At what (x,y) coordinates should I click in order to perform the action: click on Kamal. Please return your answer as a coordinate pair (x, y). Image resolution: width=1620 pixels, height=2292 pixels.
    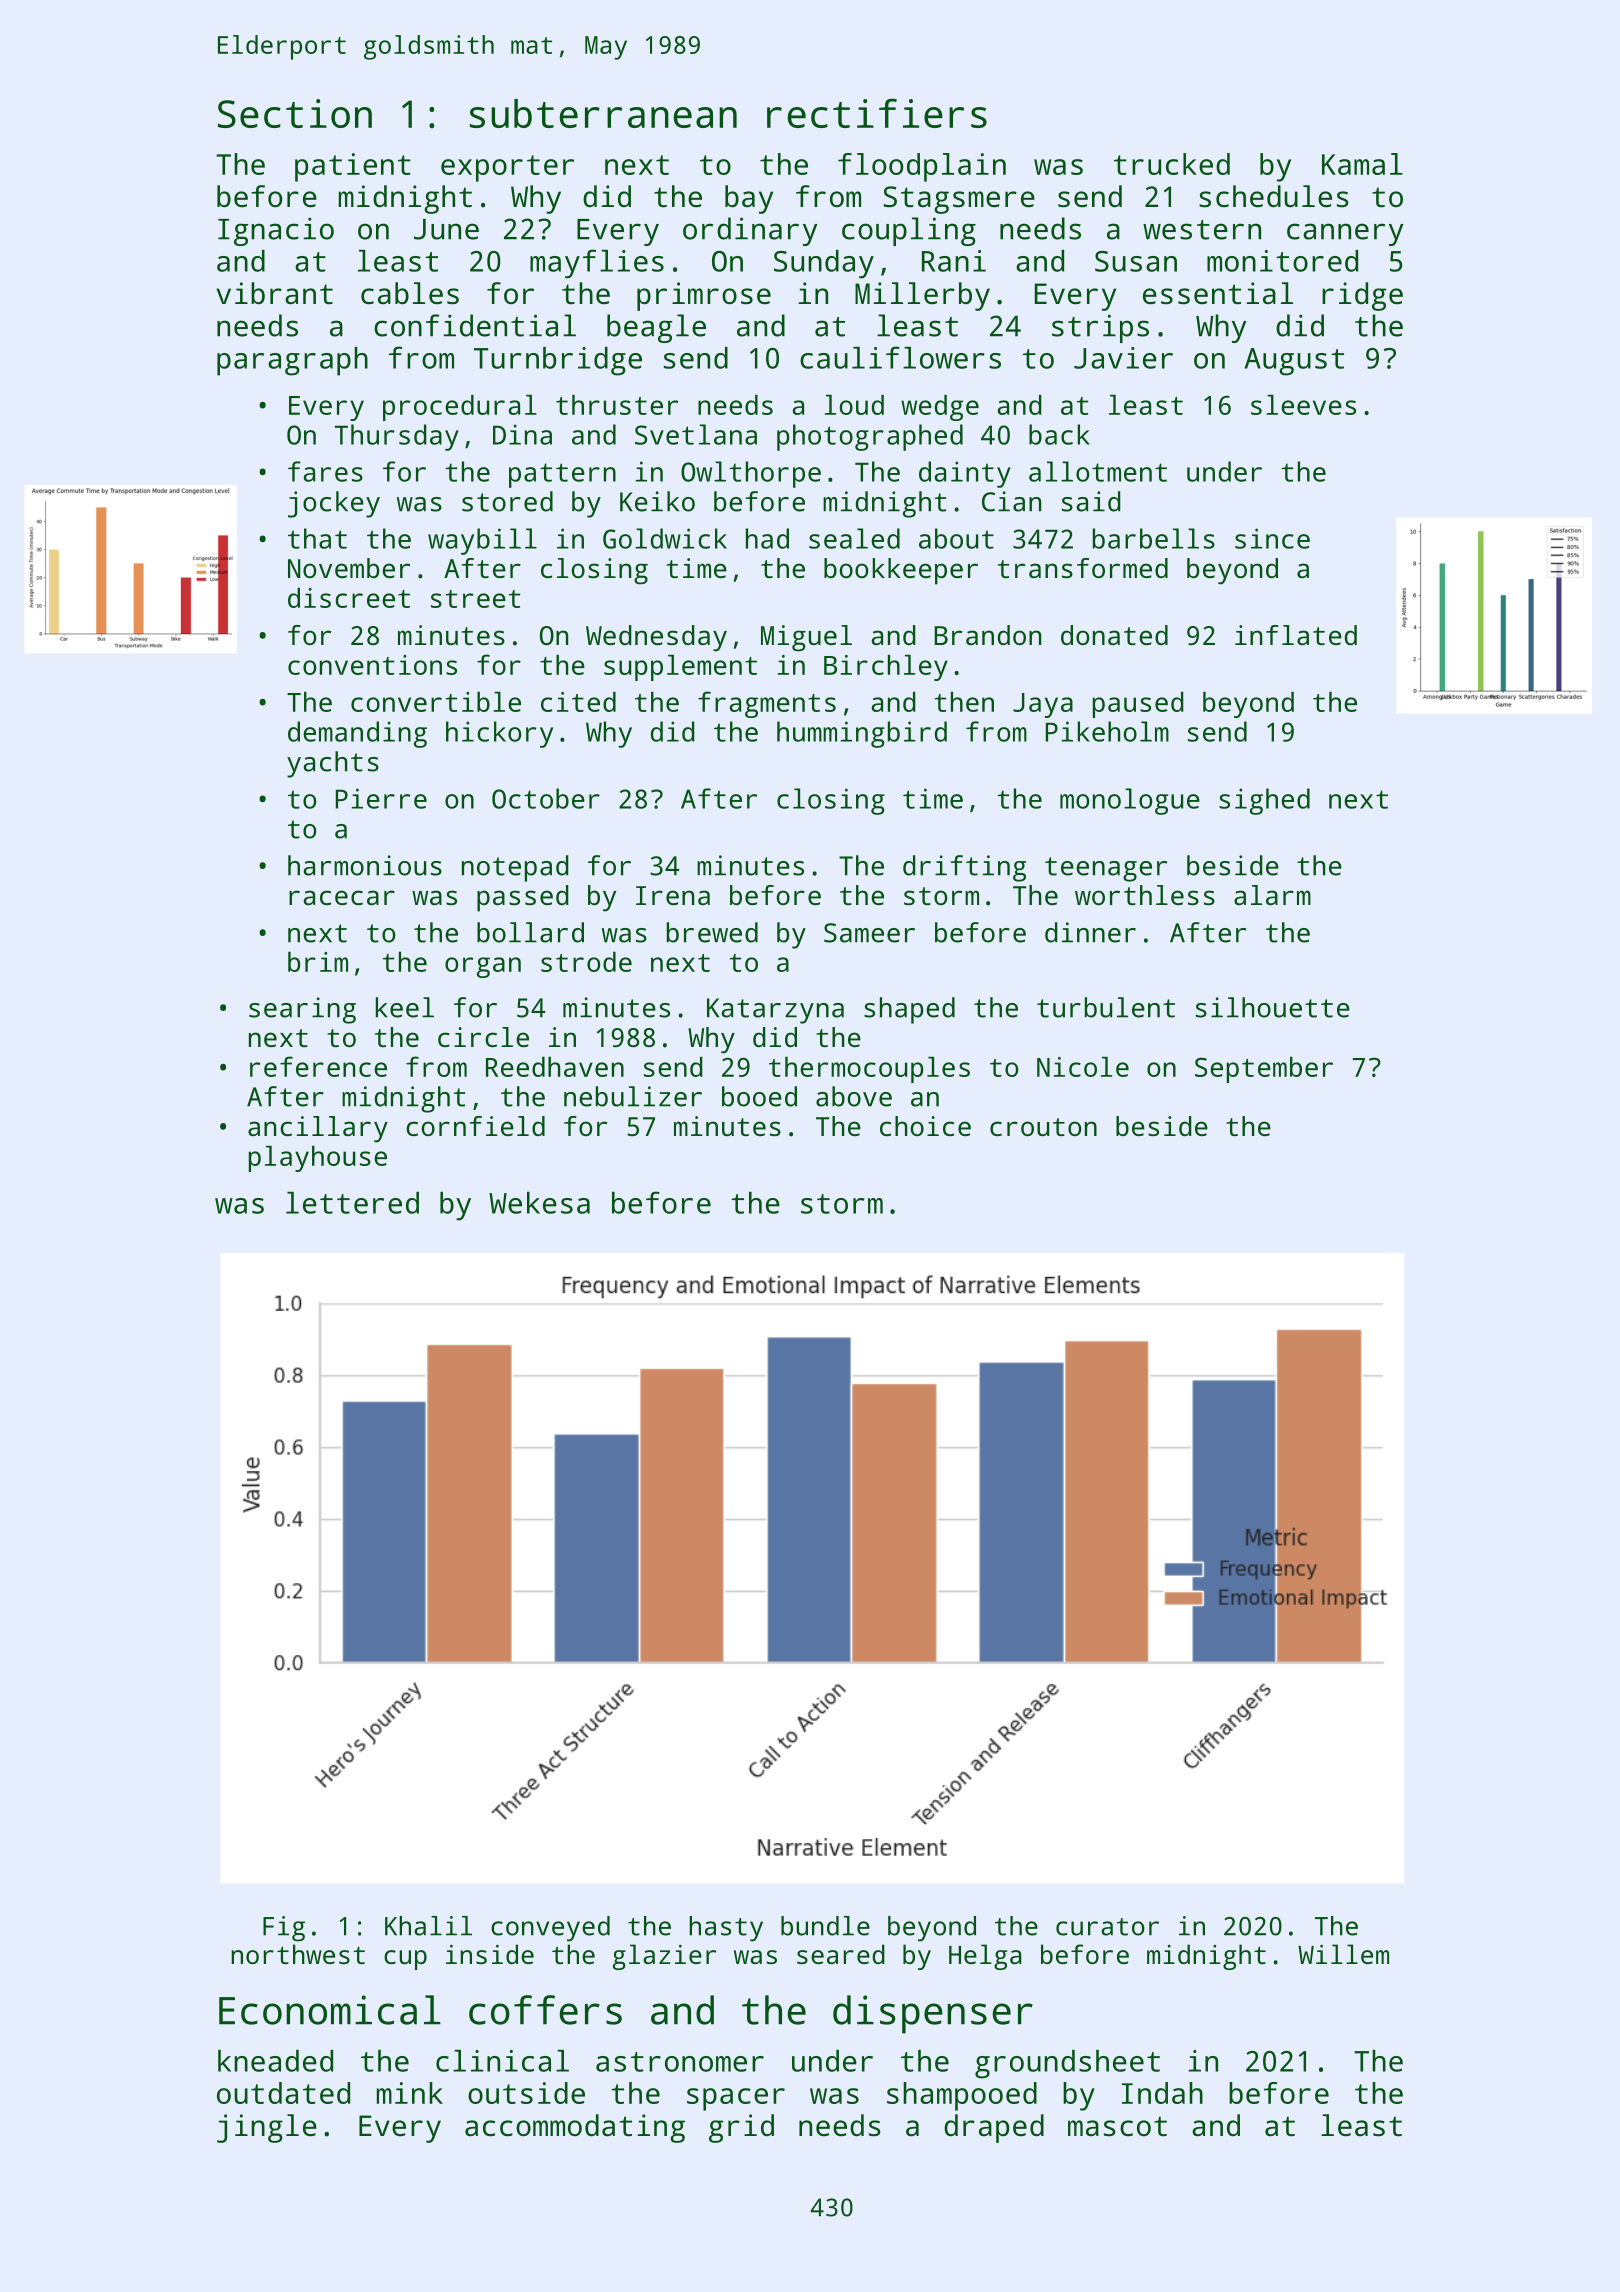
    Looking at the image, I should click on (1362, 164).
